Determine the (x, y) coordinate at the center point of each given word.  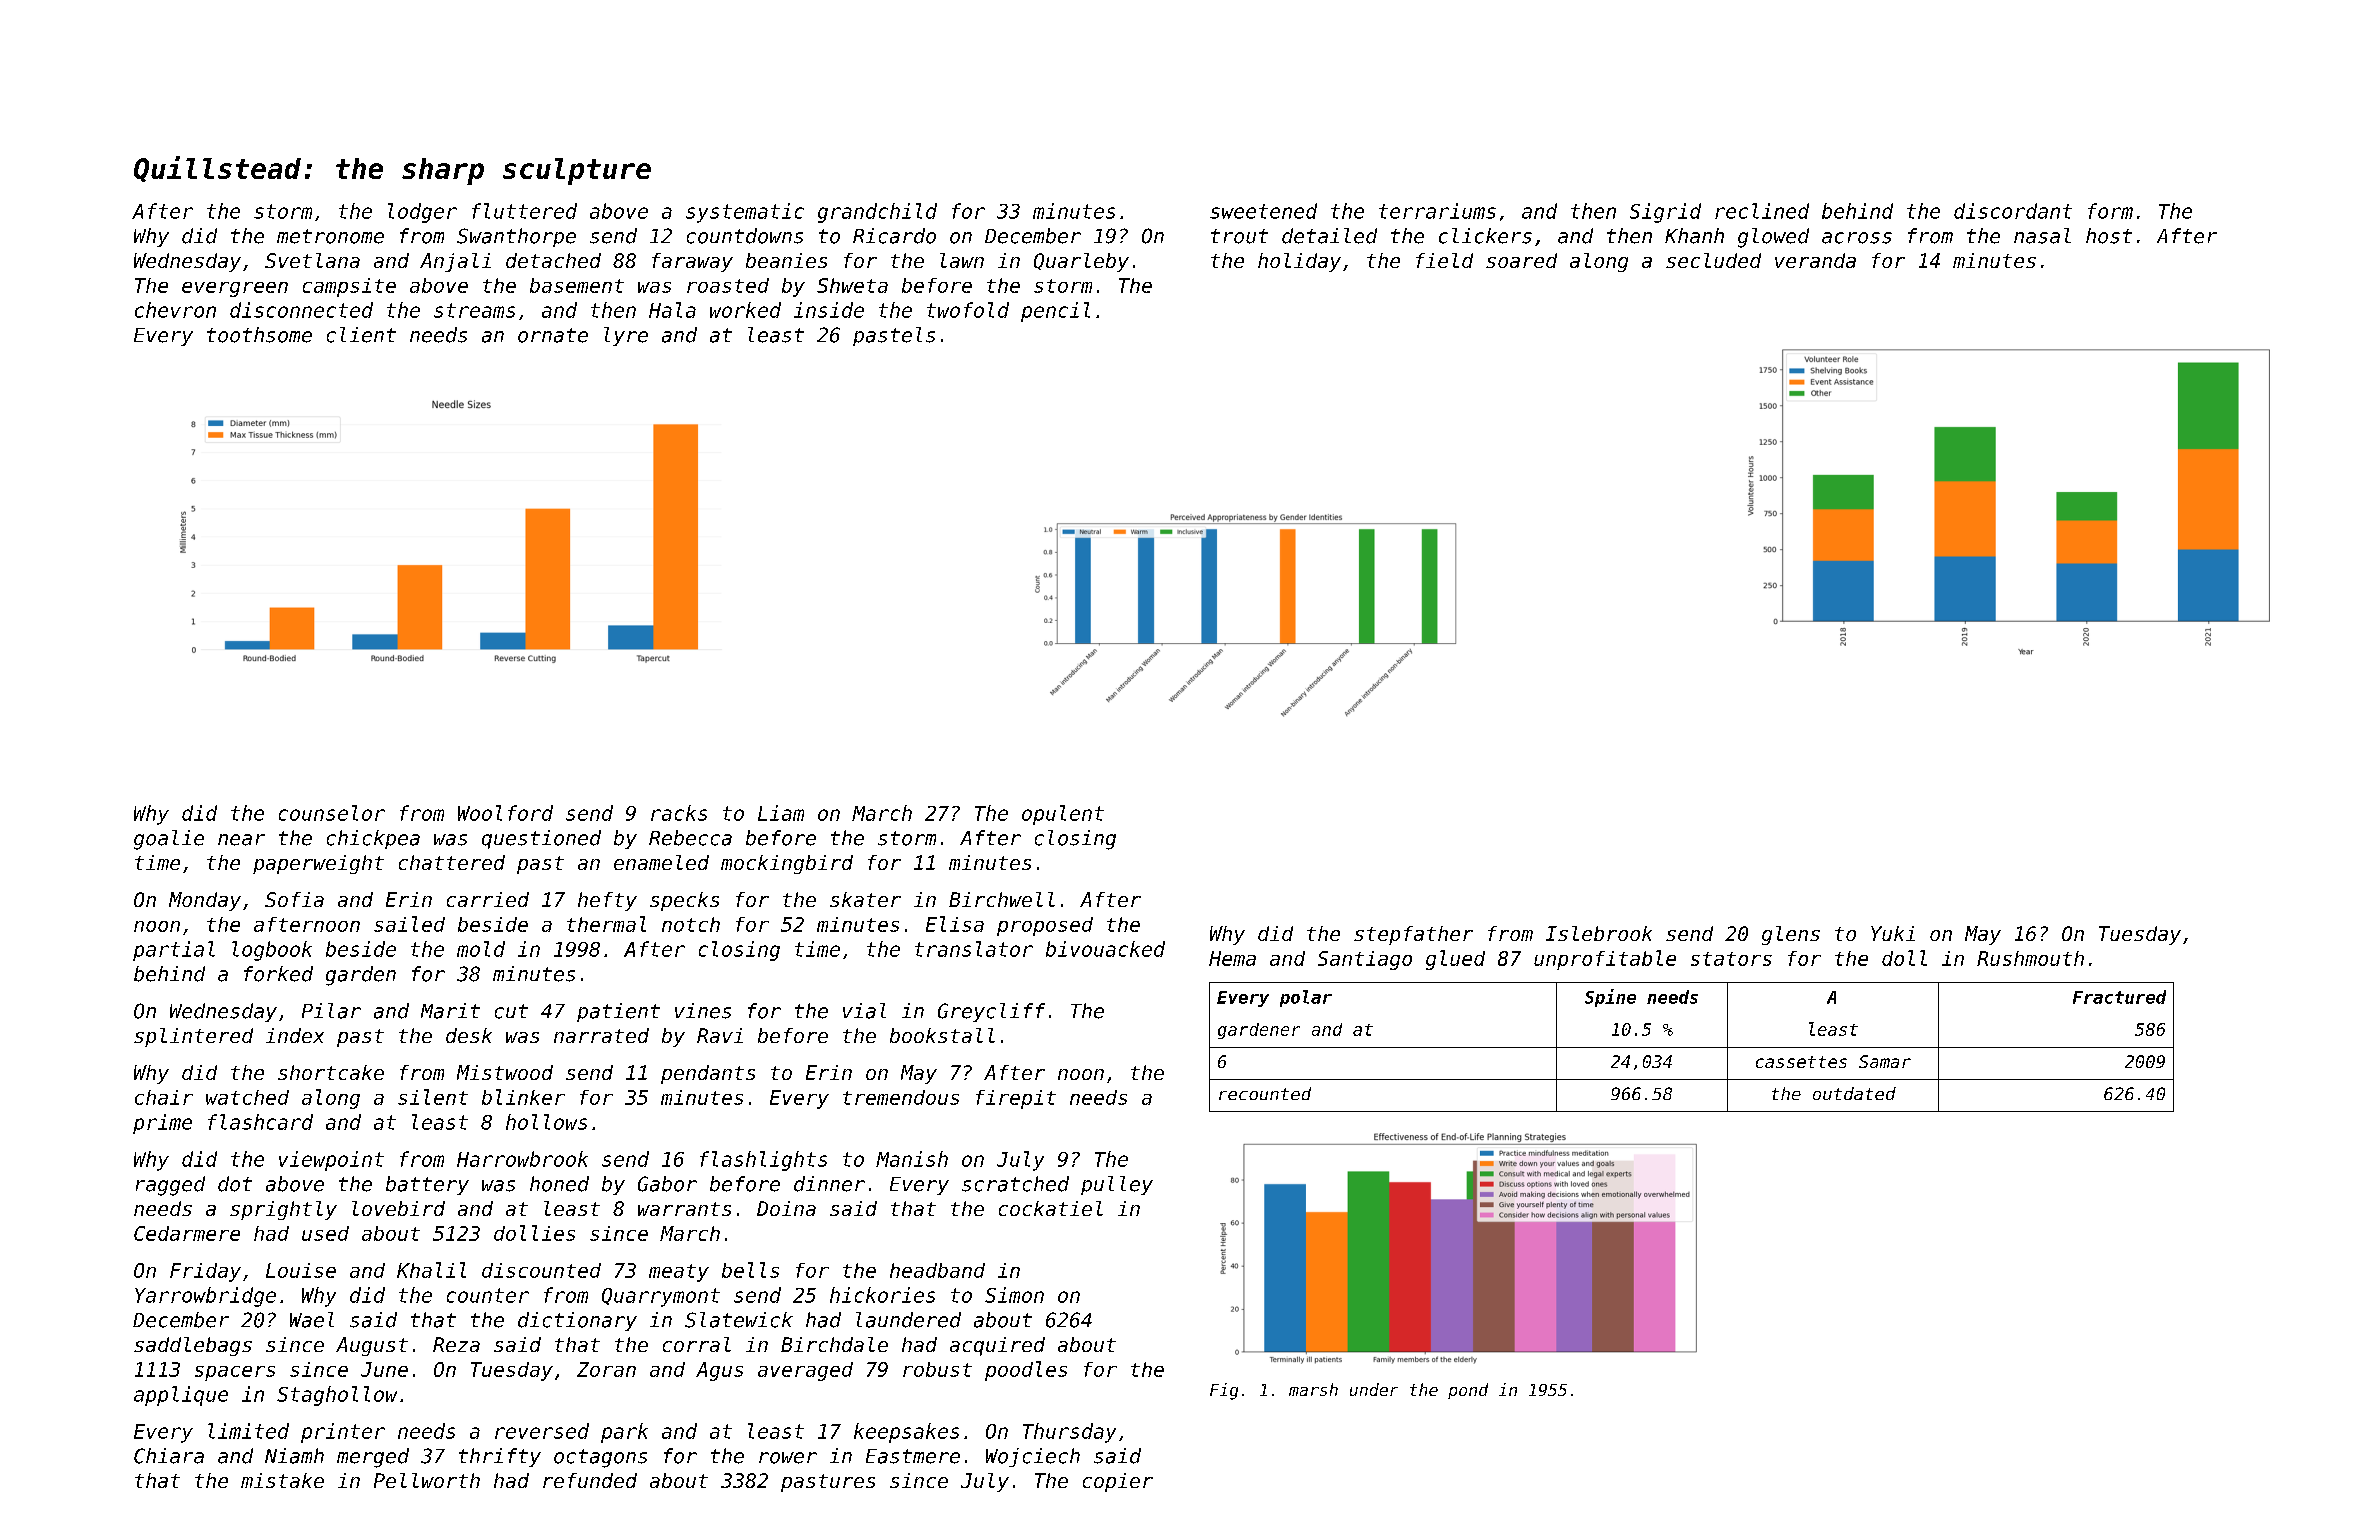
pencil (1055, 312)
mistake (282, 1480)
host (2109, 236)
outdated (1854, 1093)
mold (481, 949)
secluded (1713, 260)
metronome (330, 236)
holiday (1299, 262)
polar (1306, 998)
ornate (553, 335)
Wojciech (1033, 1457)
